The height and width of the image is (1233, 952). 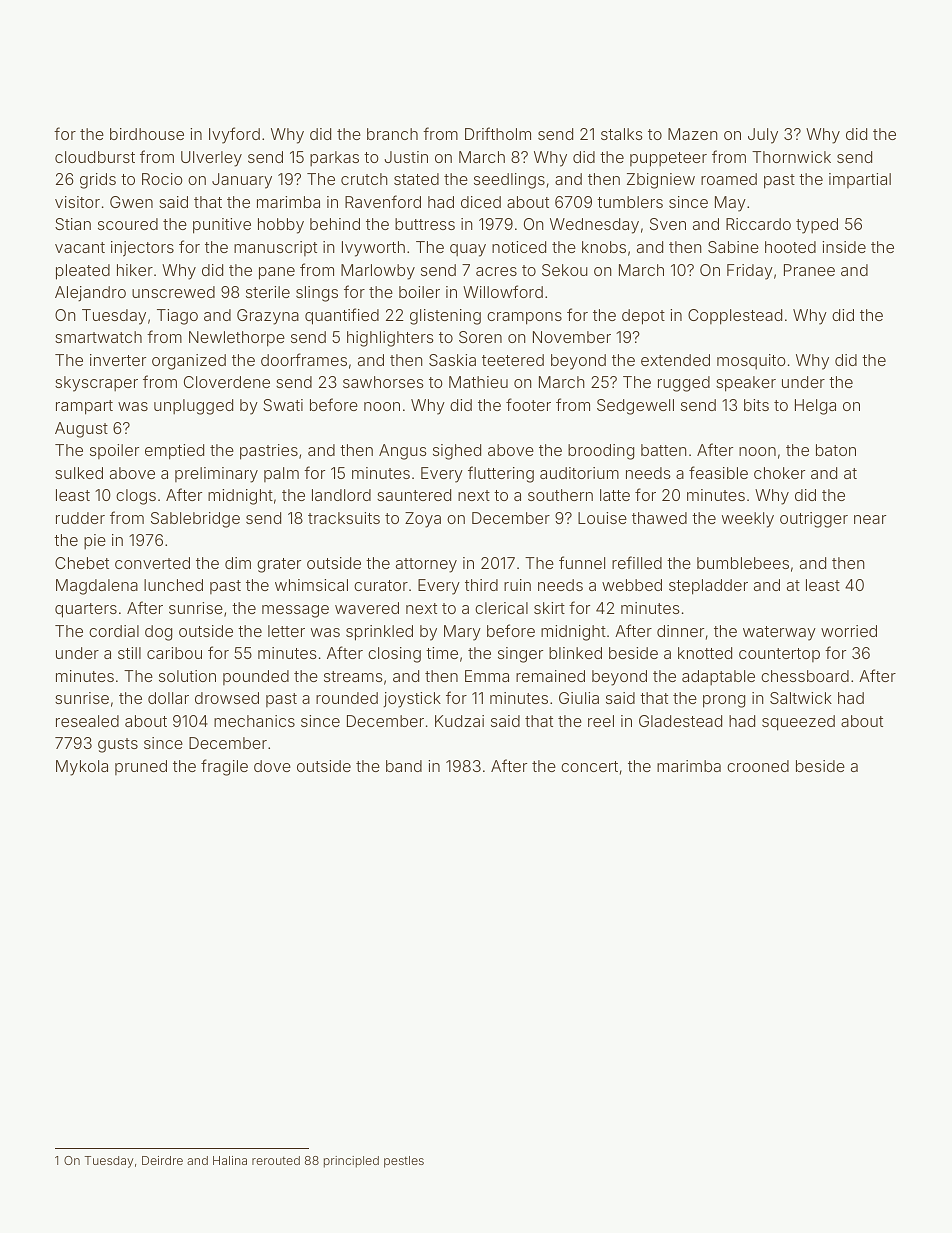 I want to click on July, so click(x=763, y=136).
